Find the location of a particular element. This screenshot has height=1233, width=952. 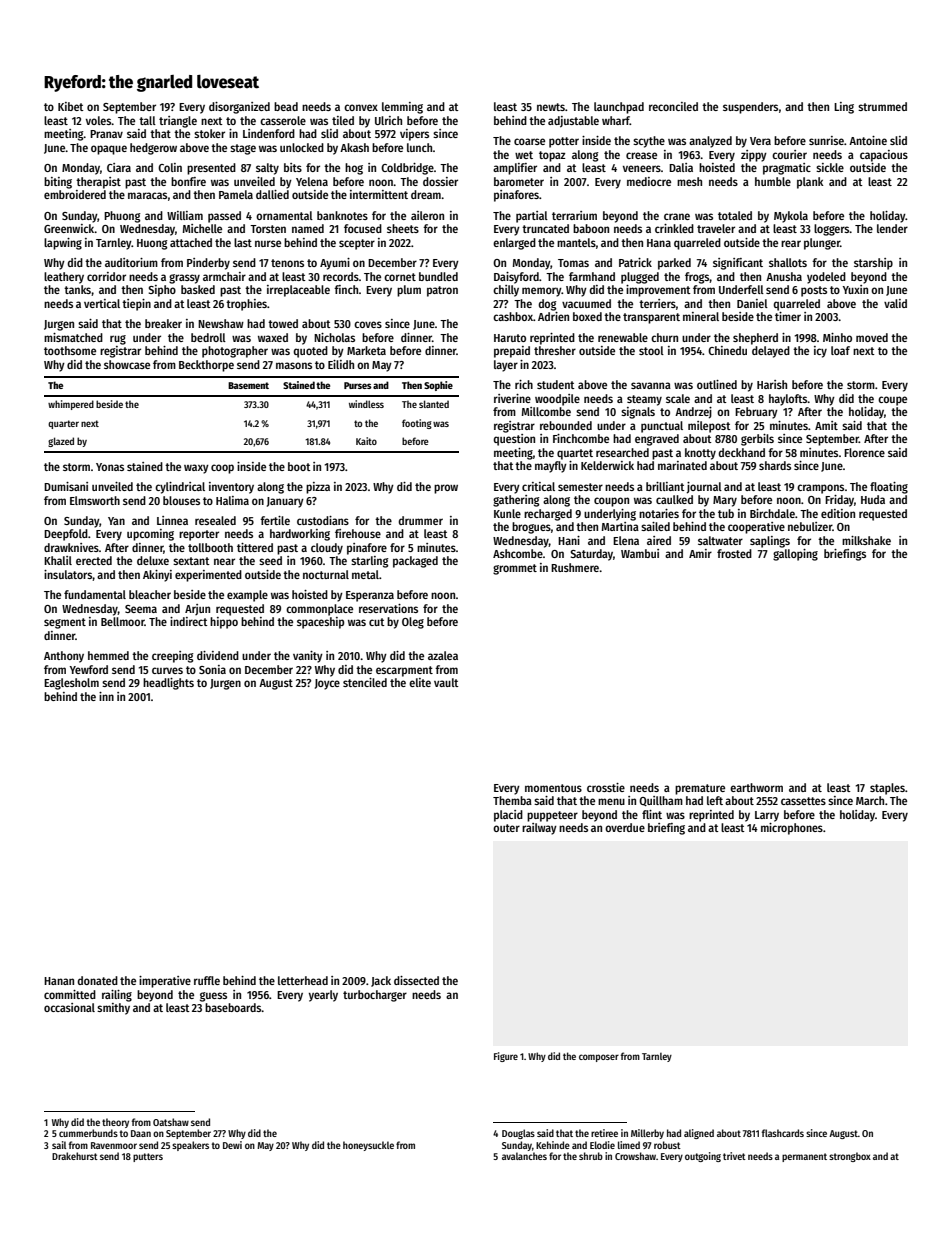

escarpment is located at coordinates (404, 671).
